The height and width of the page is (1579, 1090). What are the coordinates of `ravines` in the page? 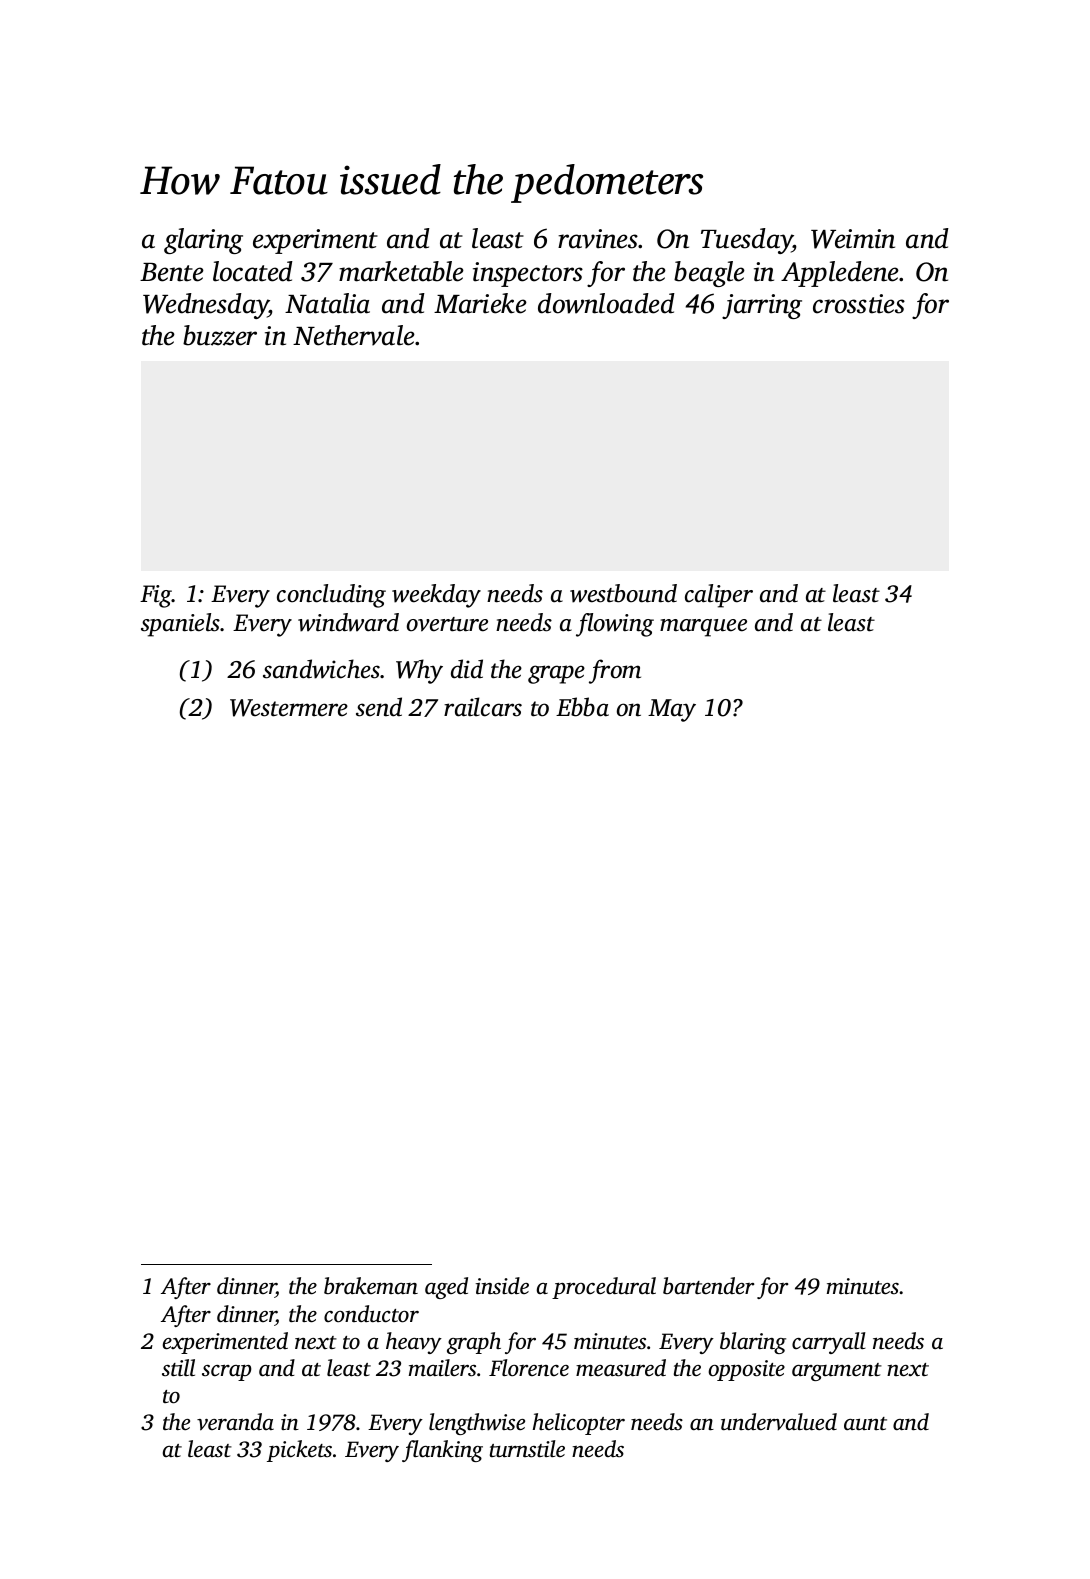 It's located at (598, 239).
